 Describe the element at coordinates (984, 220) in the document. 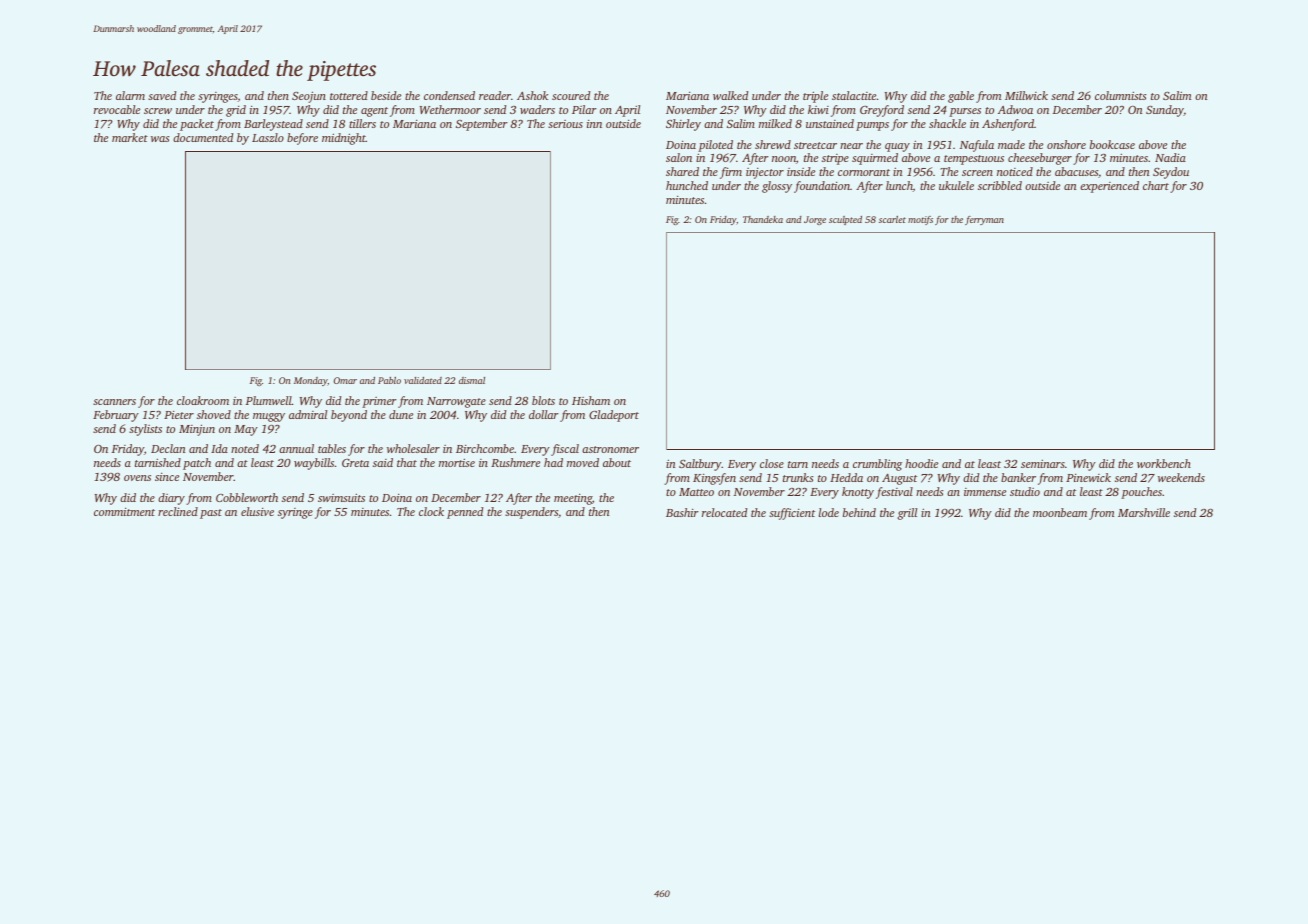

I see `ferryman` at that location.
